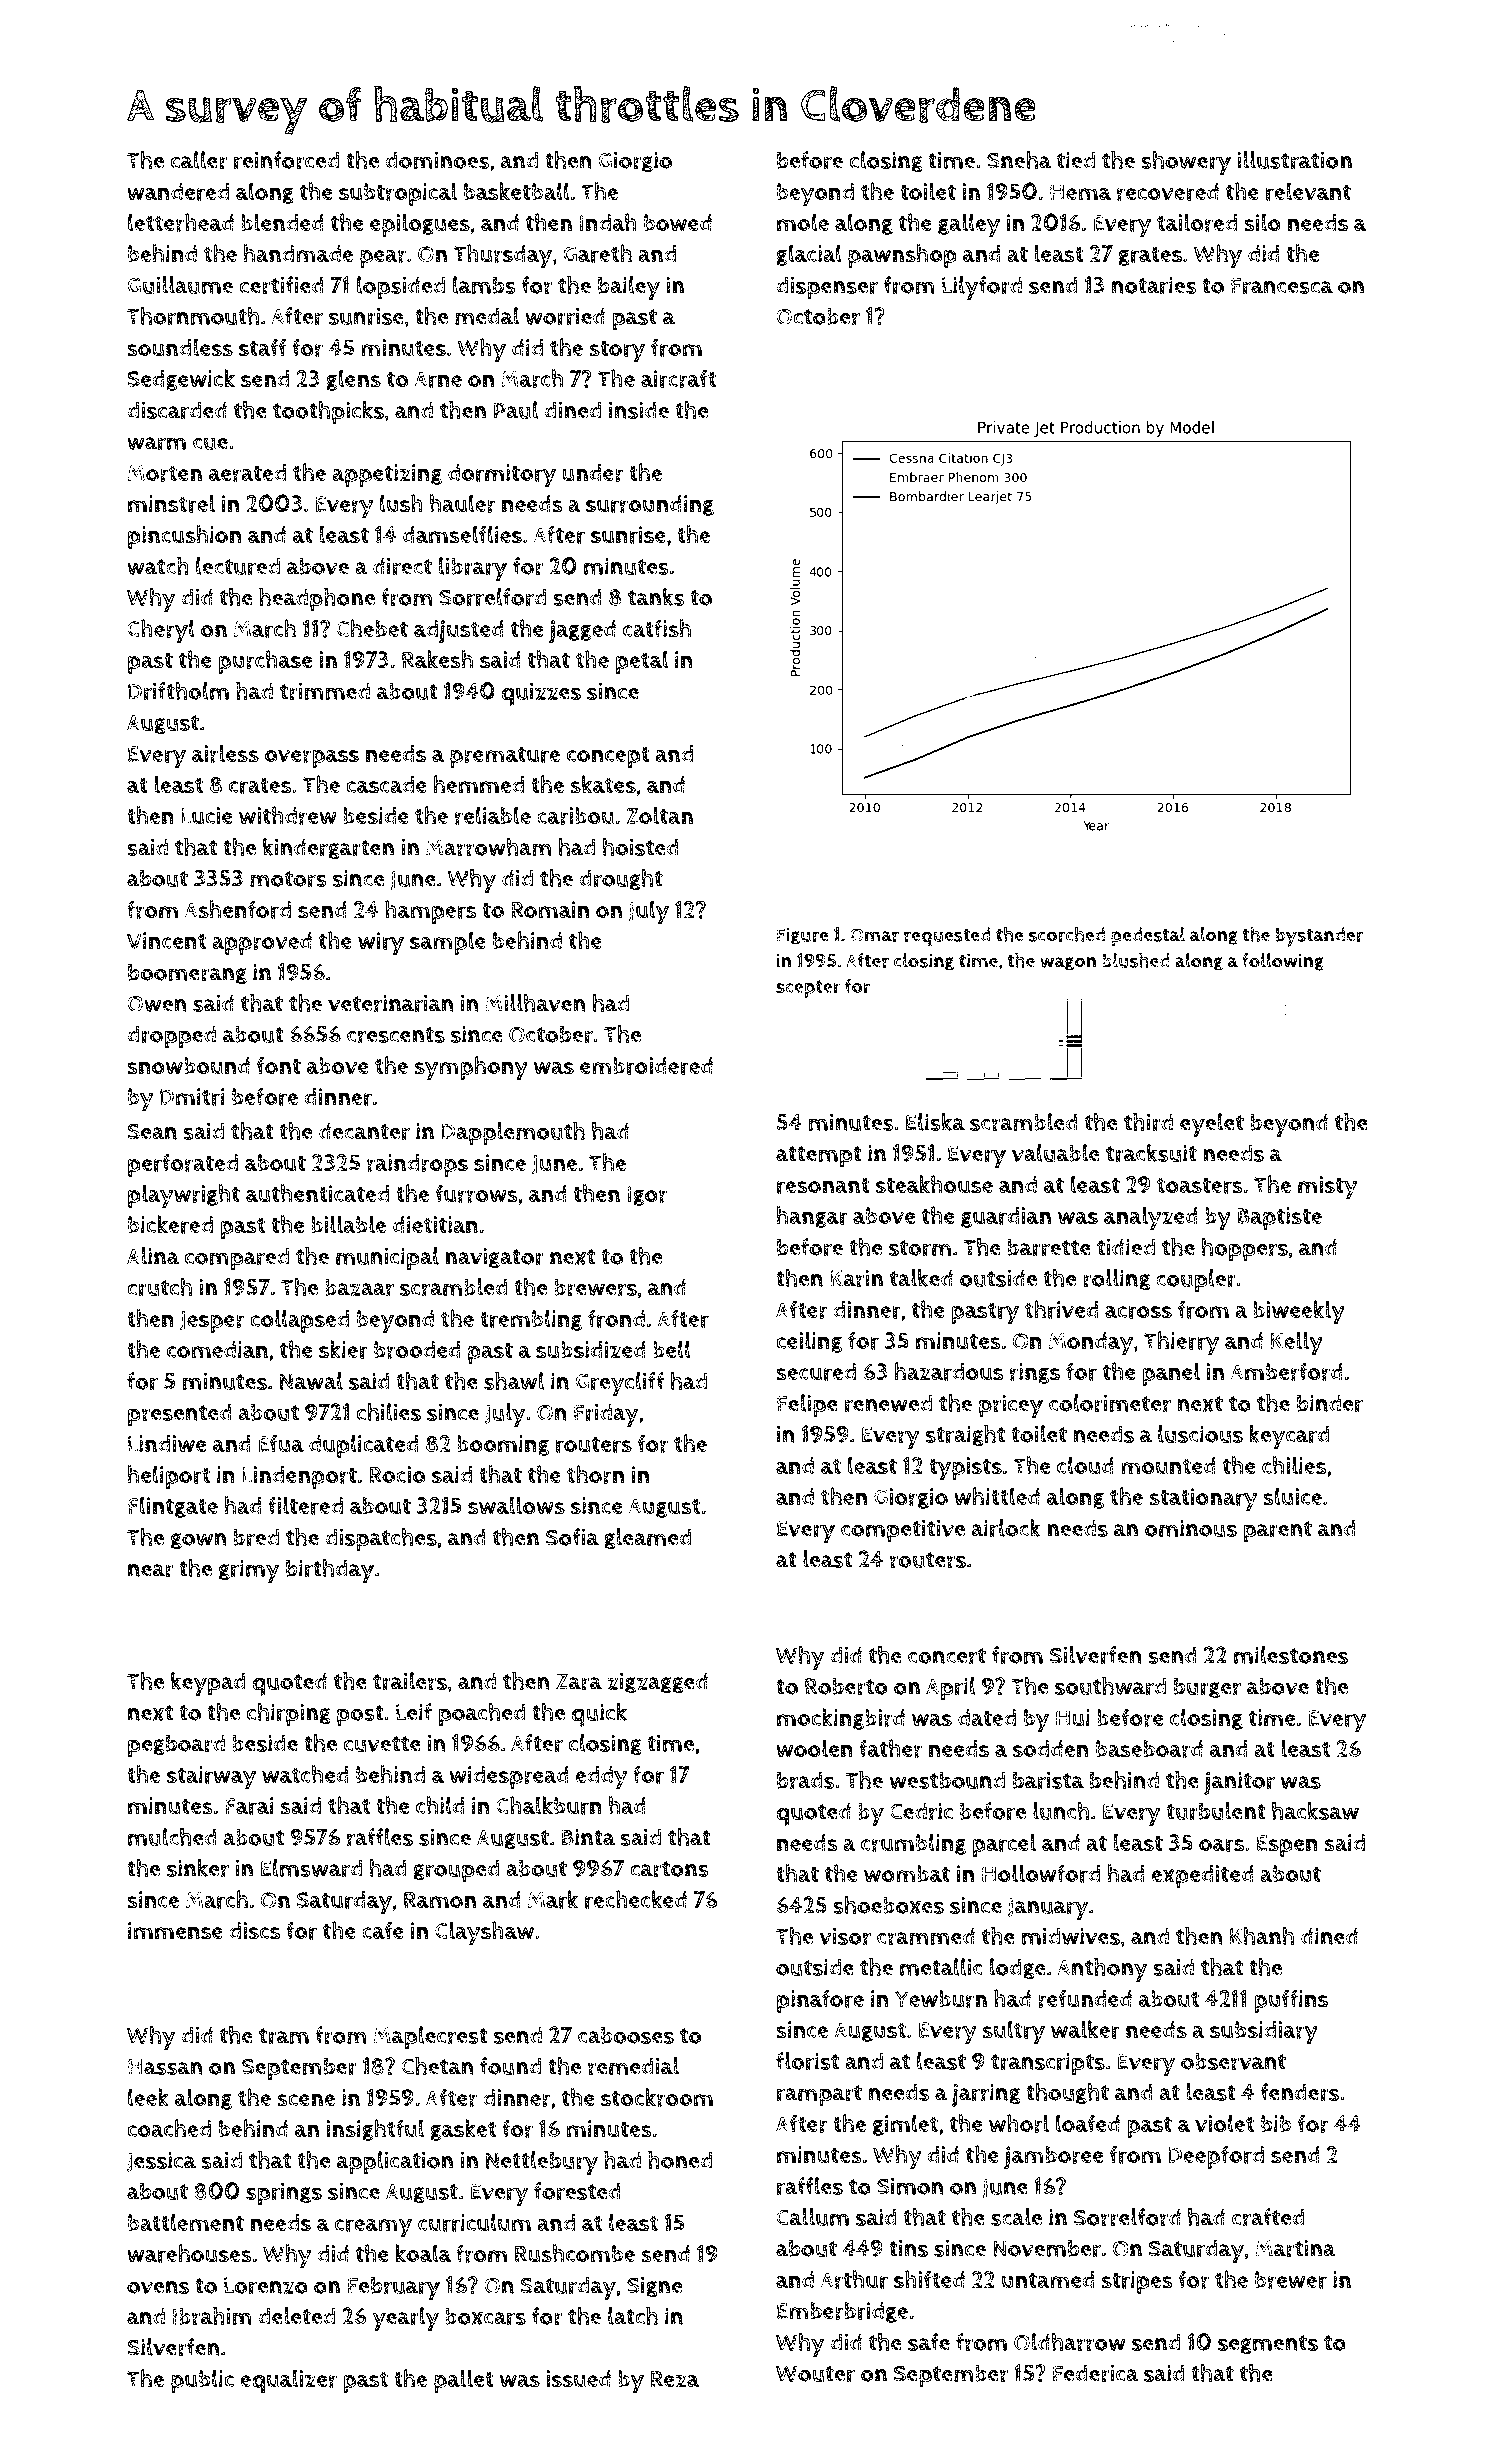 This document has height=2464, width=1496. Describe the element at coordinates (1154, 285) in the document. I see `notaries` at that location.
